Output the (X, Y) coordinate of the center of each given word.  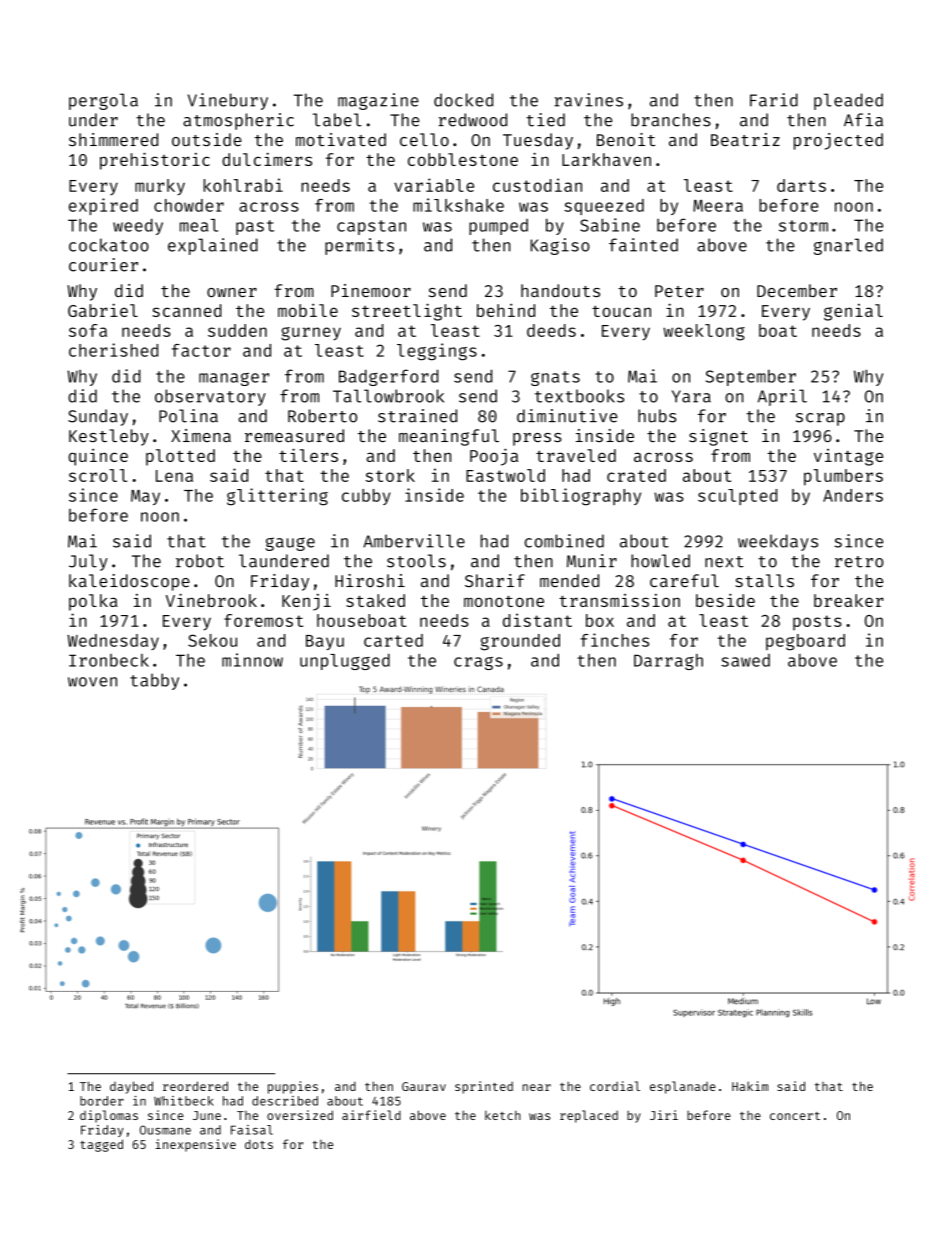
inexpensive (196, 1145)
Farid (774, 100)
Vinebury (228, 101)
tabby (154, 681)
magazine (378, 101)
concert (795, 1116)
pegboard (805, 642)
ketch (503, 1115)
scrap (820, 419)
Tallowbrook (388, 396)
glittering (277, 497)
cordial (615, 1086)
